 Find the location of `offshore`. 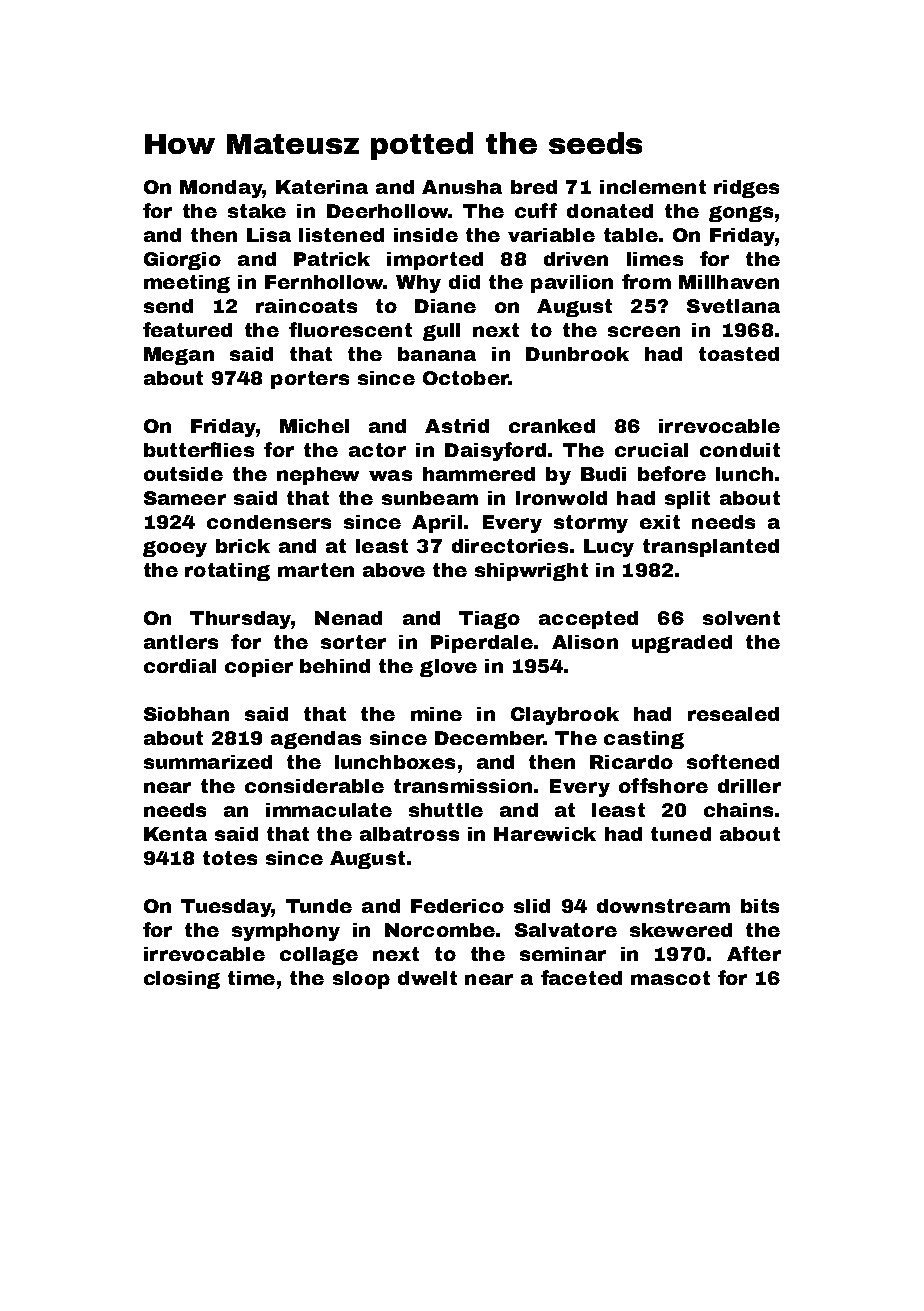

offshore is located at coordinates (663, 785).
